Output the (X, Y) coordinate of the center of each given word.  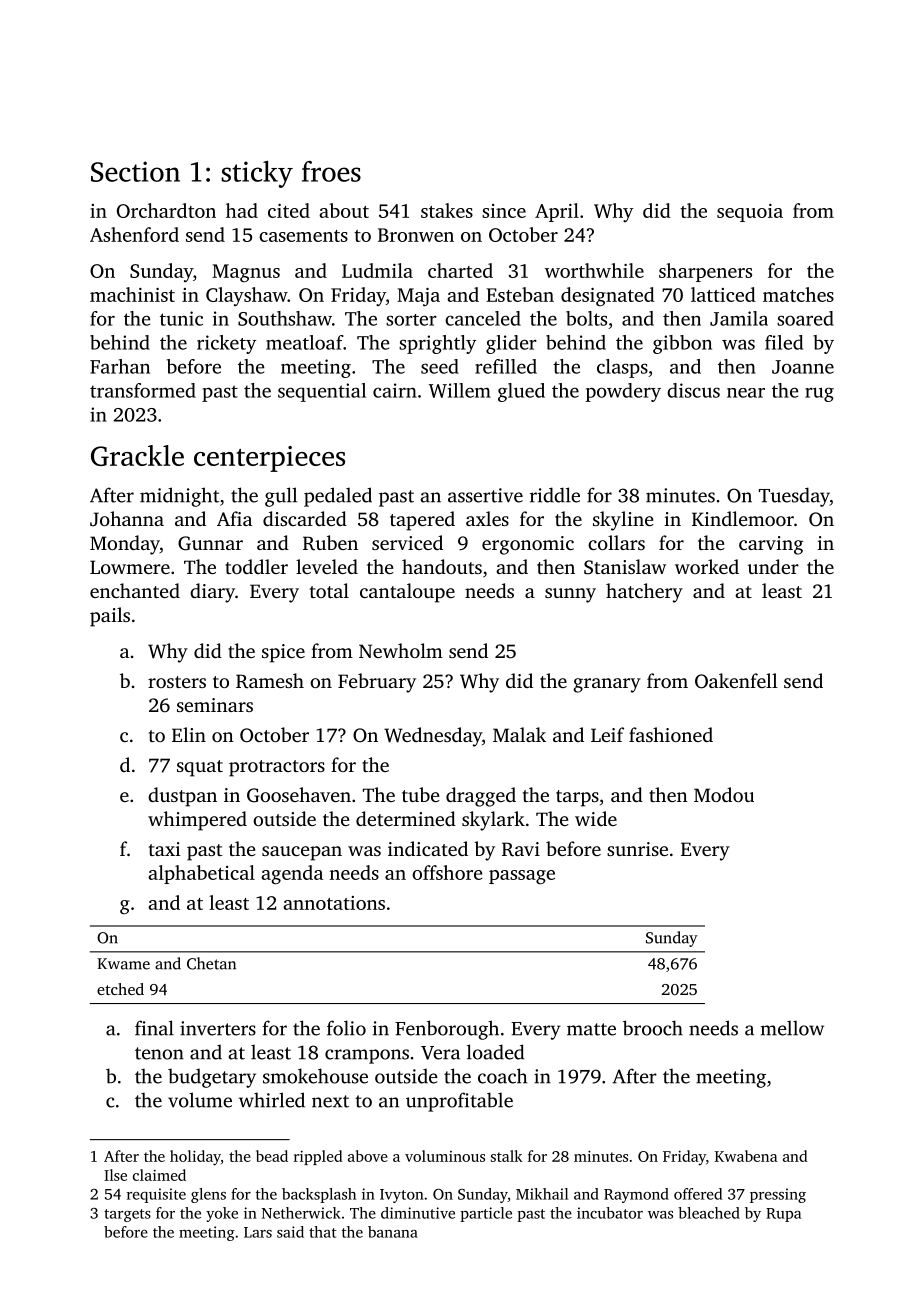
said (290, 1232)
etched (120, 989)
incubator (610, 1213)
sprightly (437, 344)
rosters (177, 682)
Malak (519, 734)
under (773, 566)
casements (303, 236)
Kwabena (746, 1156)
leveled (327, 566)
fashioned (671, 734)
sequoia (750, 213)
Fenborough (447, 1030)
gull (281, 497)
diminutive (418, 1213)
